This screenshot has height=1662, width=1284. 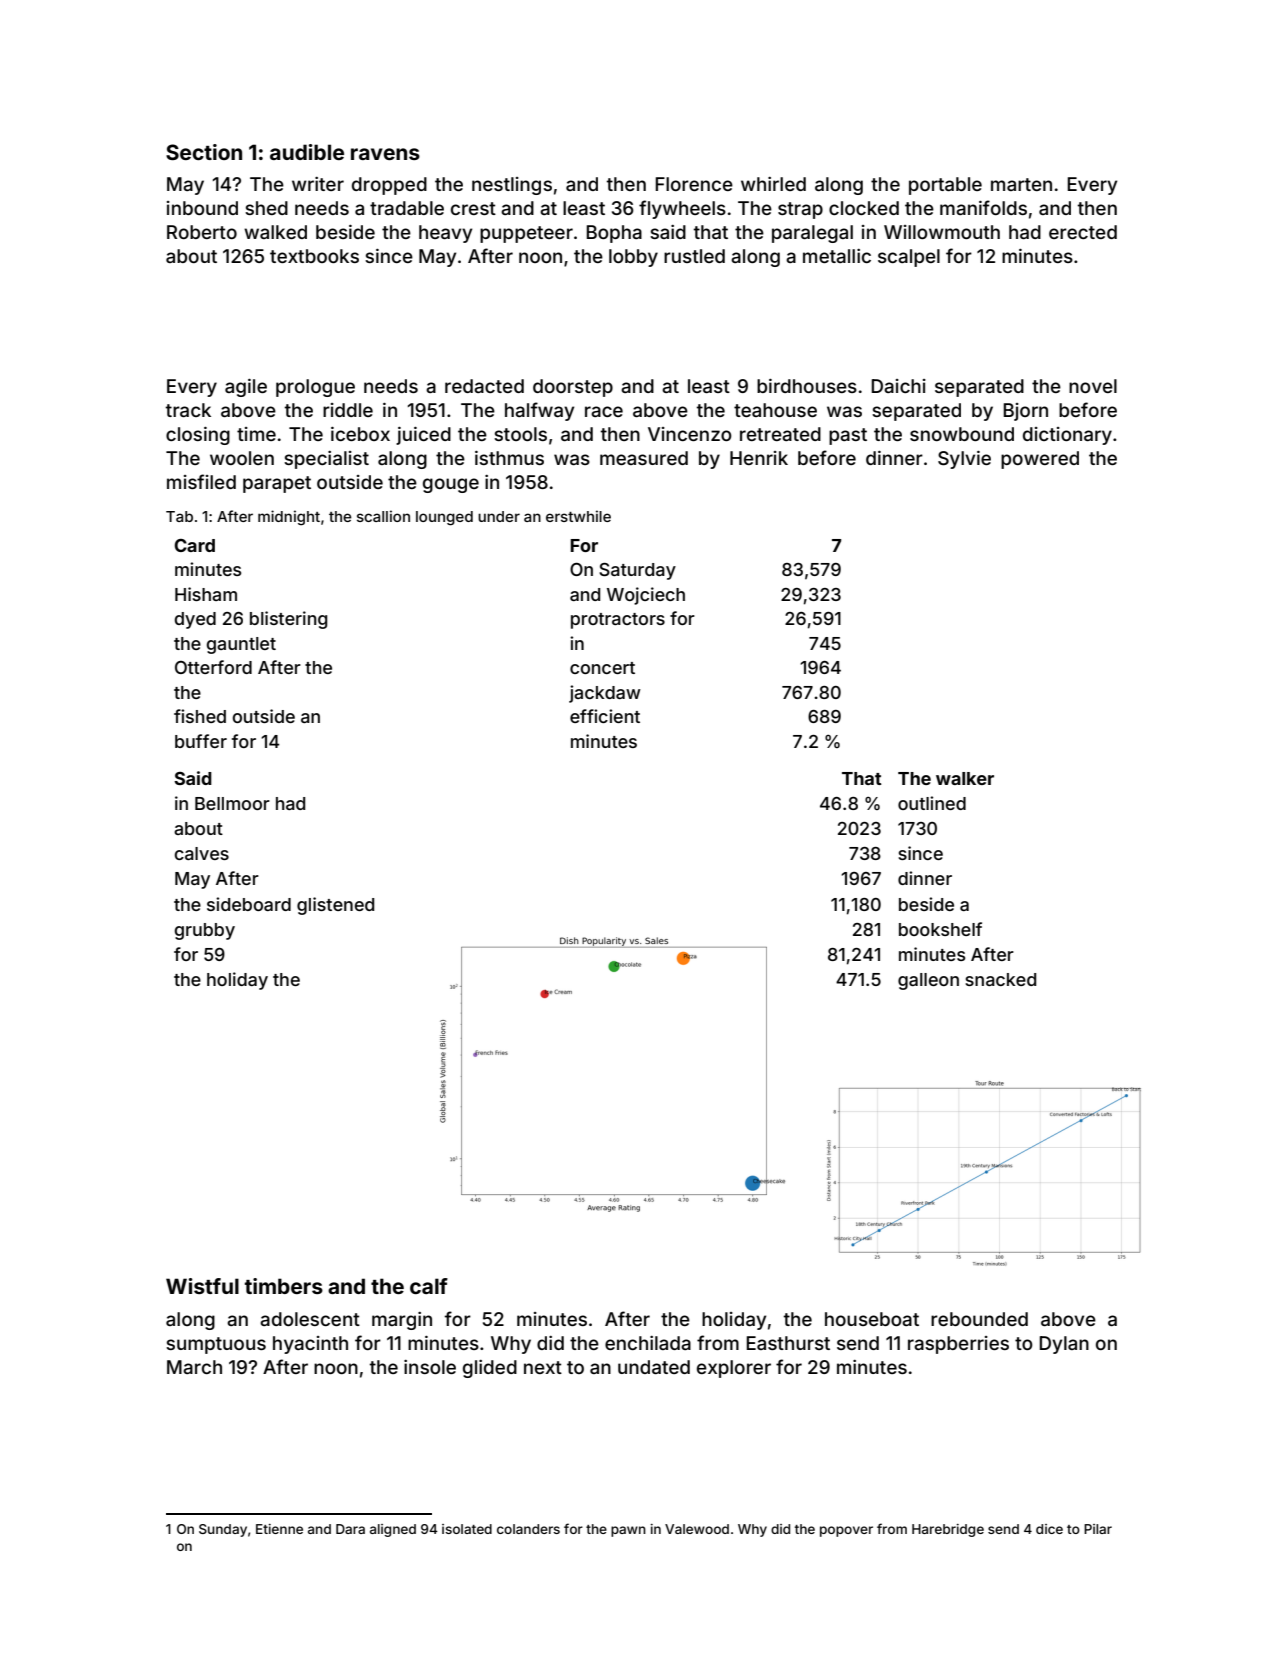 I want to click on snacked, so click(x=1000, y=979).
